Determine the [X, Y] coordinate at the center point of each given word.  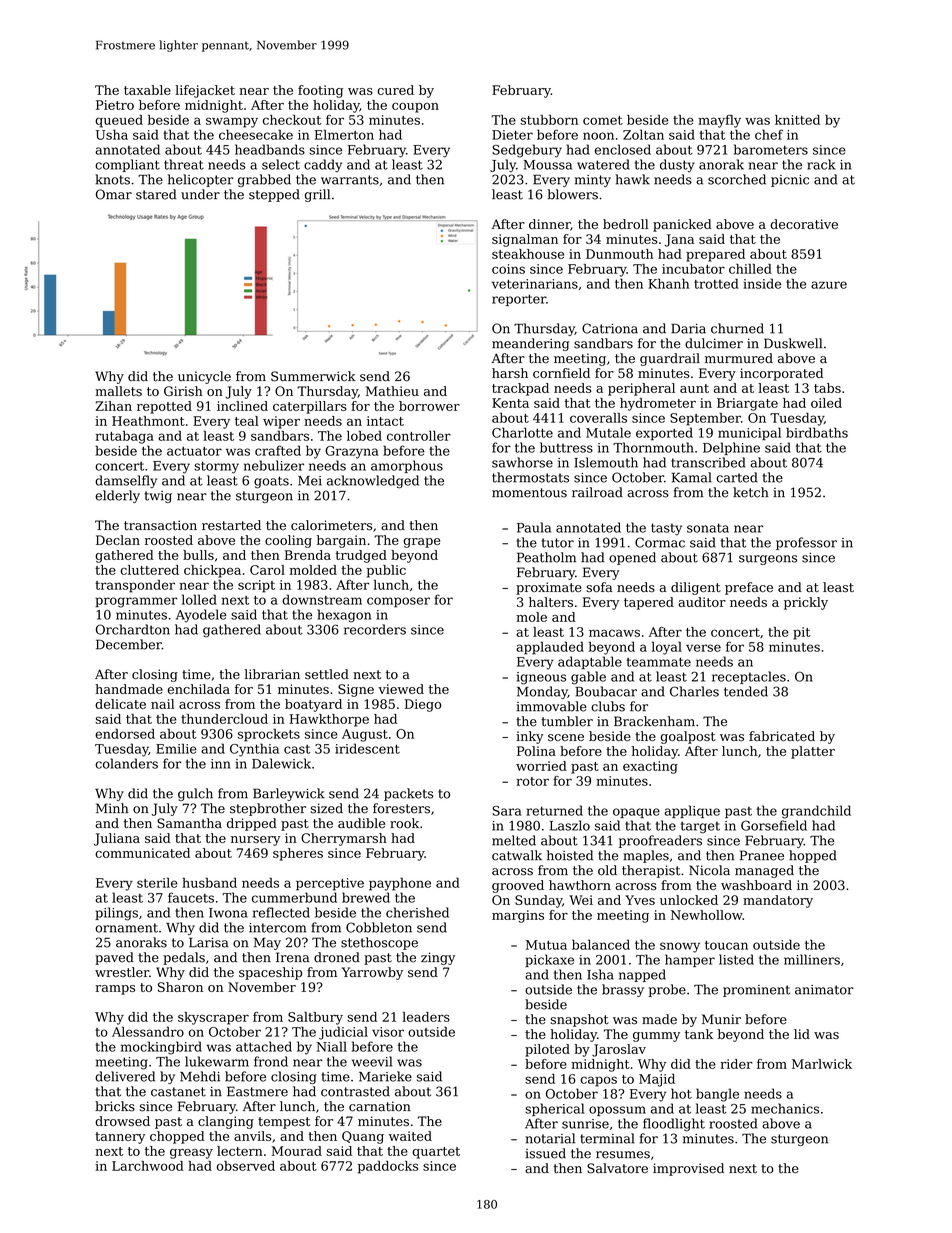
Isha [600, 974]
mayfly [719, 121]
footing [320, 91]
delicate [120, 704]
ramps [115, 990]
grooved [518, 886]
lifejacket [205, 91]
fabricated [782, 736]
